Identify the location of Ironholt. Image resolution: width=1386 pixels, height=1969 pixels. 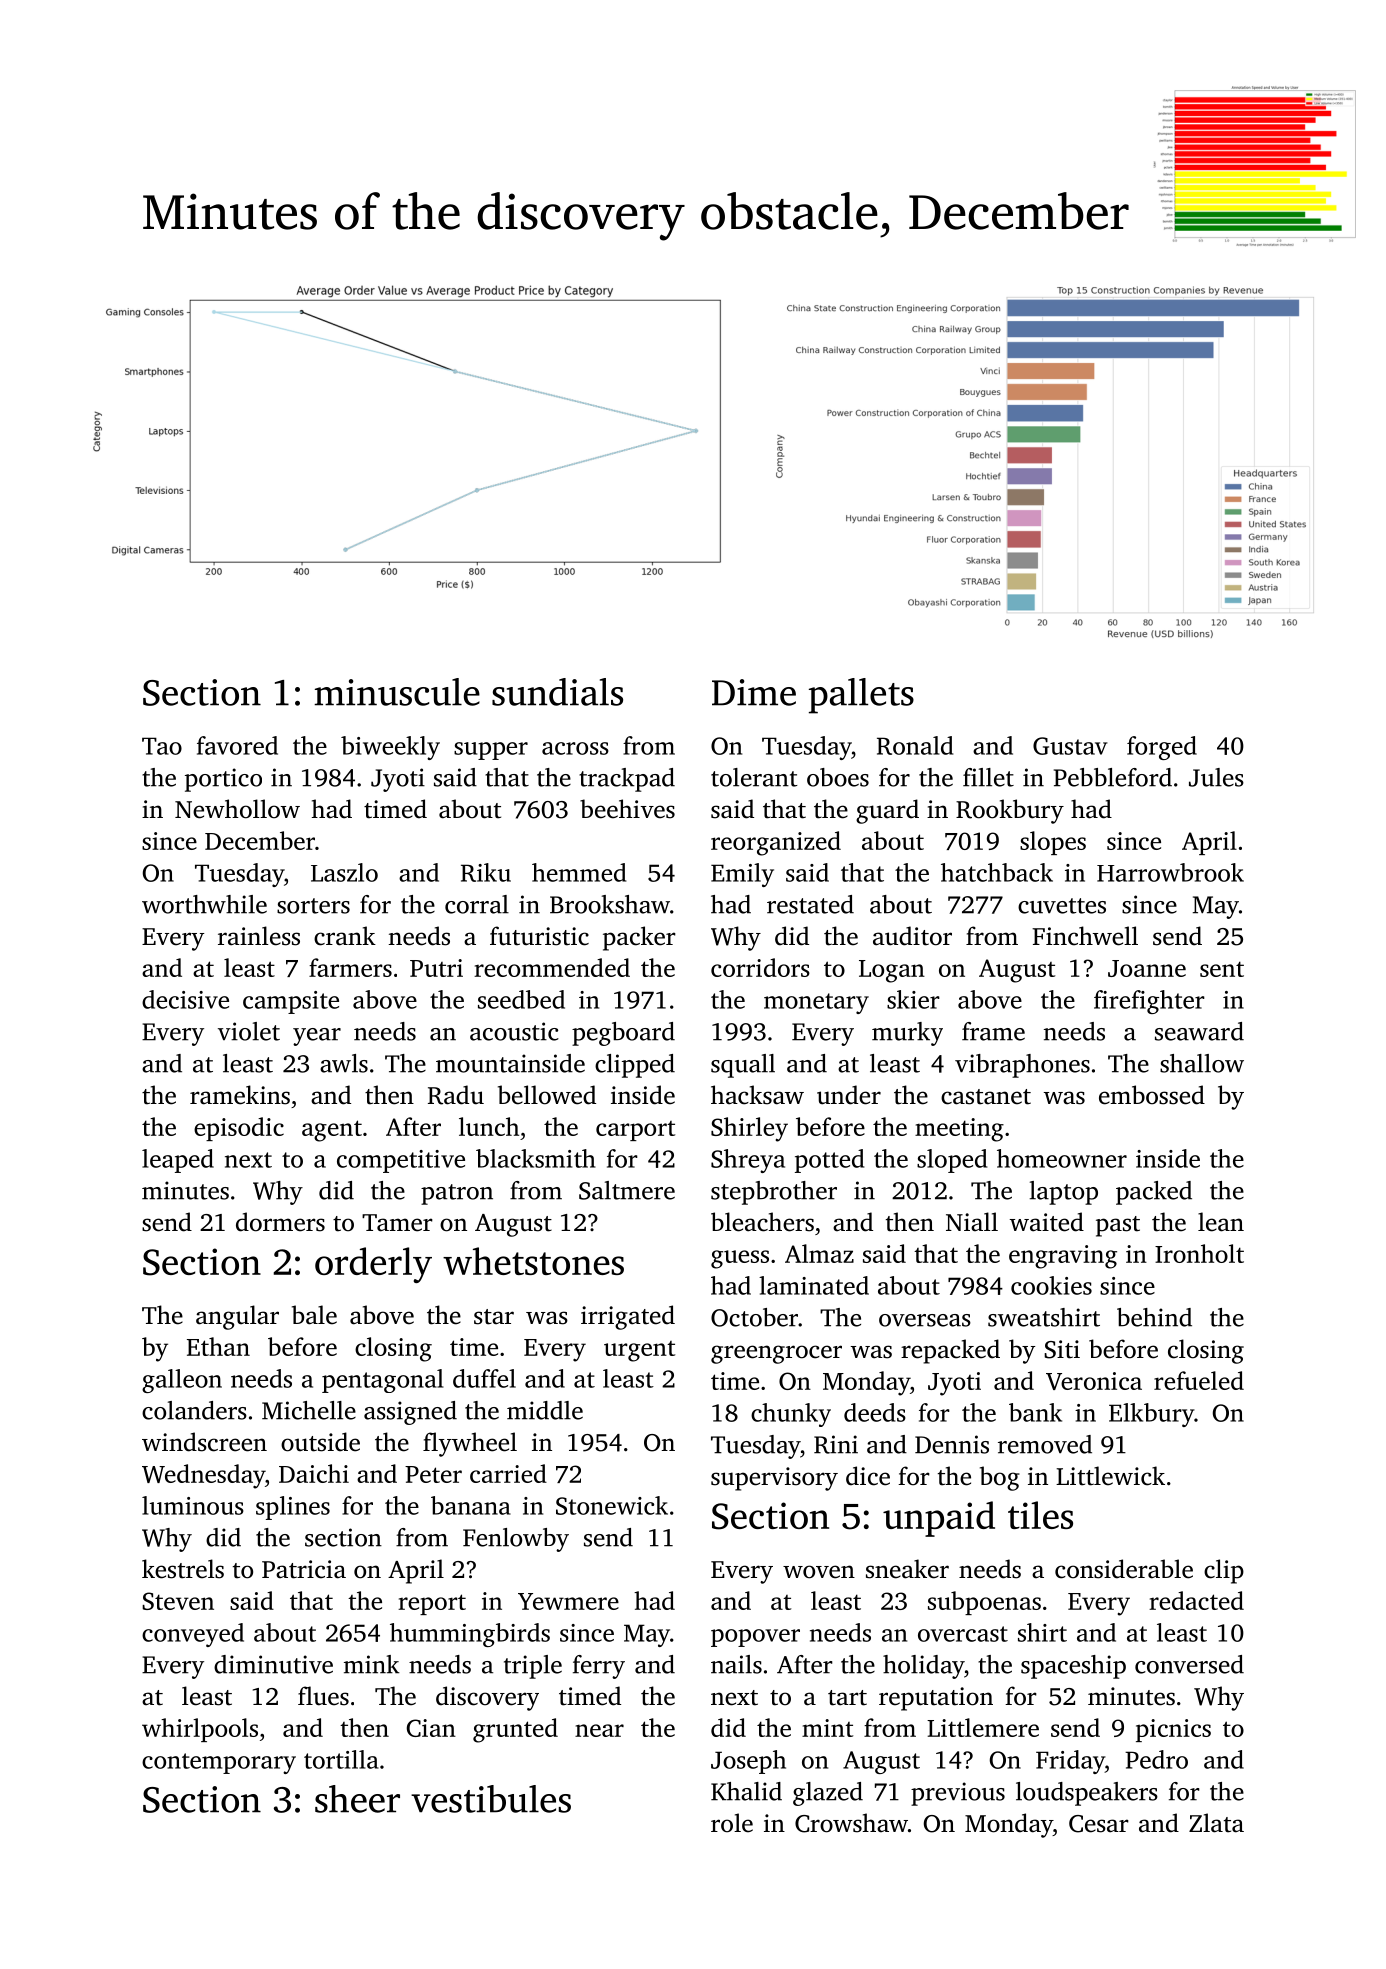
(1199, 1253).
